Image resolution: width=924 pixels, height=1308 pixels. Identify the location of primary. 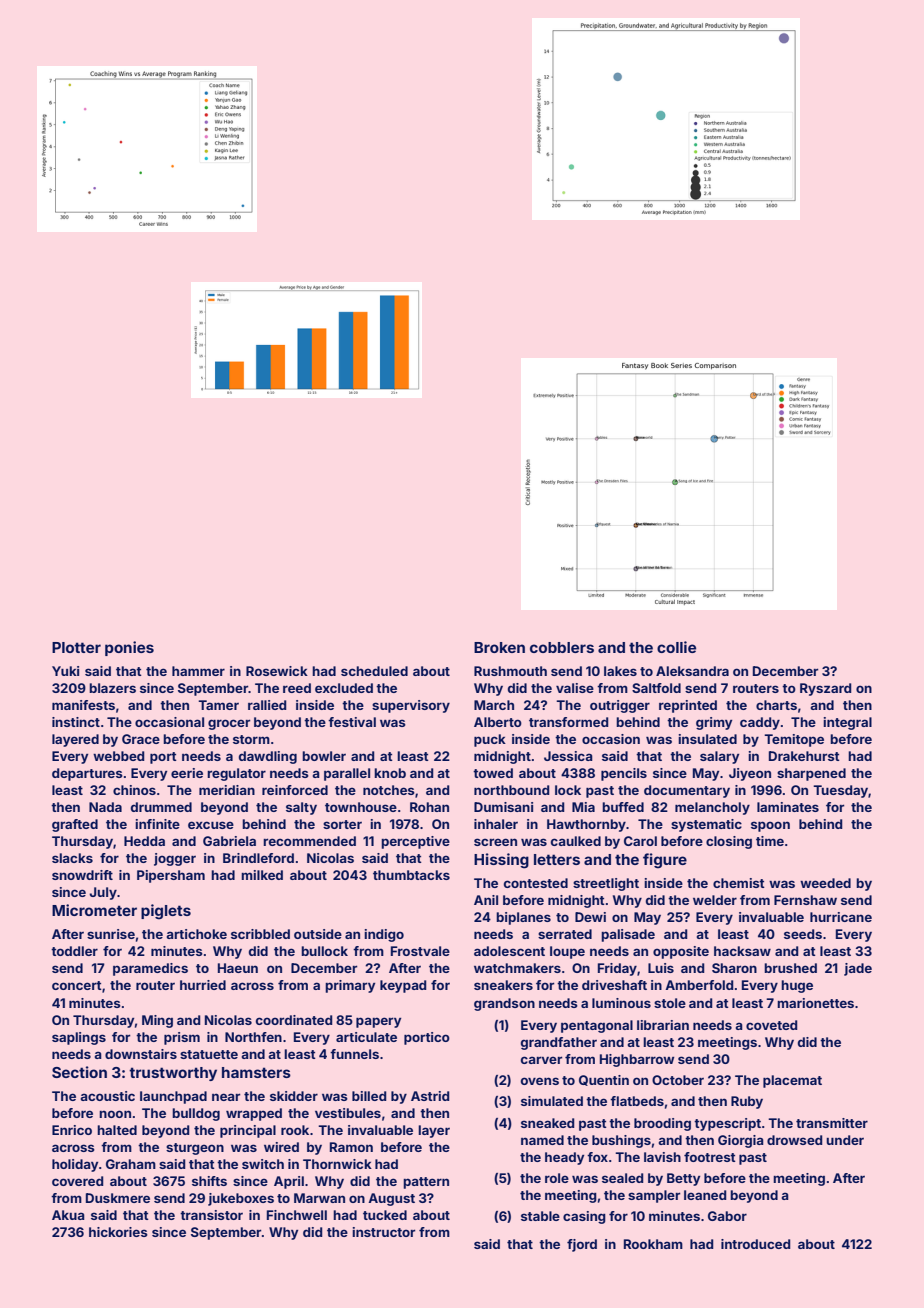
(350, 986).
